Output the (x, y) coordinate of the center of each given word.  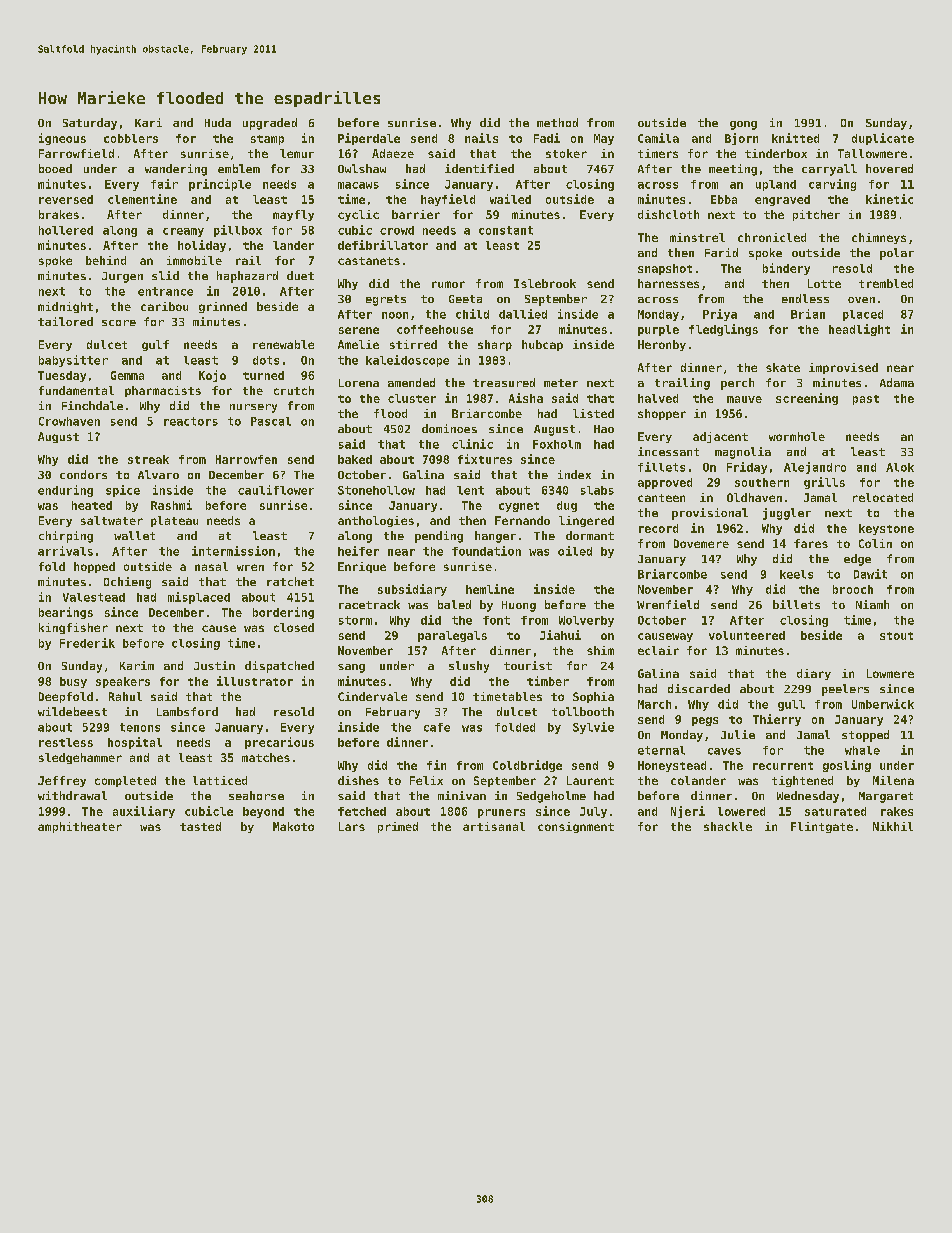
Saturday (90, 124)
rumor (448, 284)
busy (73, 682)
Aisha (526, 398)
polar (897, 254)
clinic (472, 444)
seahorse (256, 795)
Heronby (662, 345)
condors (83, 474)
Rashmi (171, 505)
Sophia (593, 697)
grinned (223, 307)
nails (481, 138)
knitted (795, 138)
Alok (900, 467)
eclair (658, 650)
